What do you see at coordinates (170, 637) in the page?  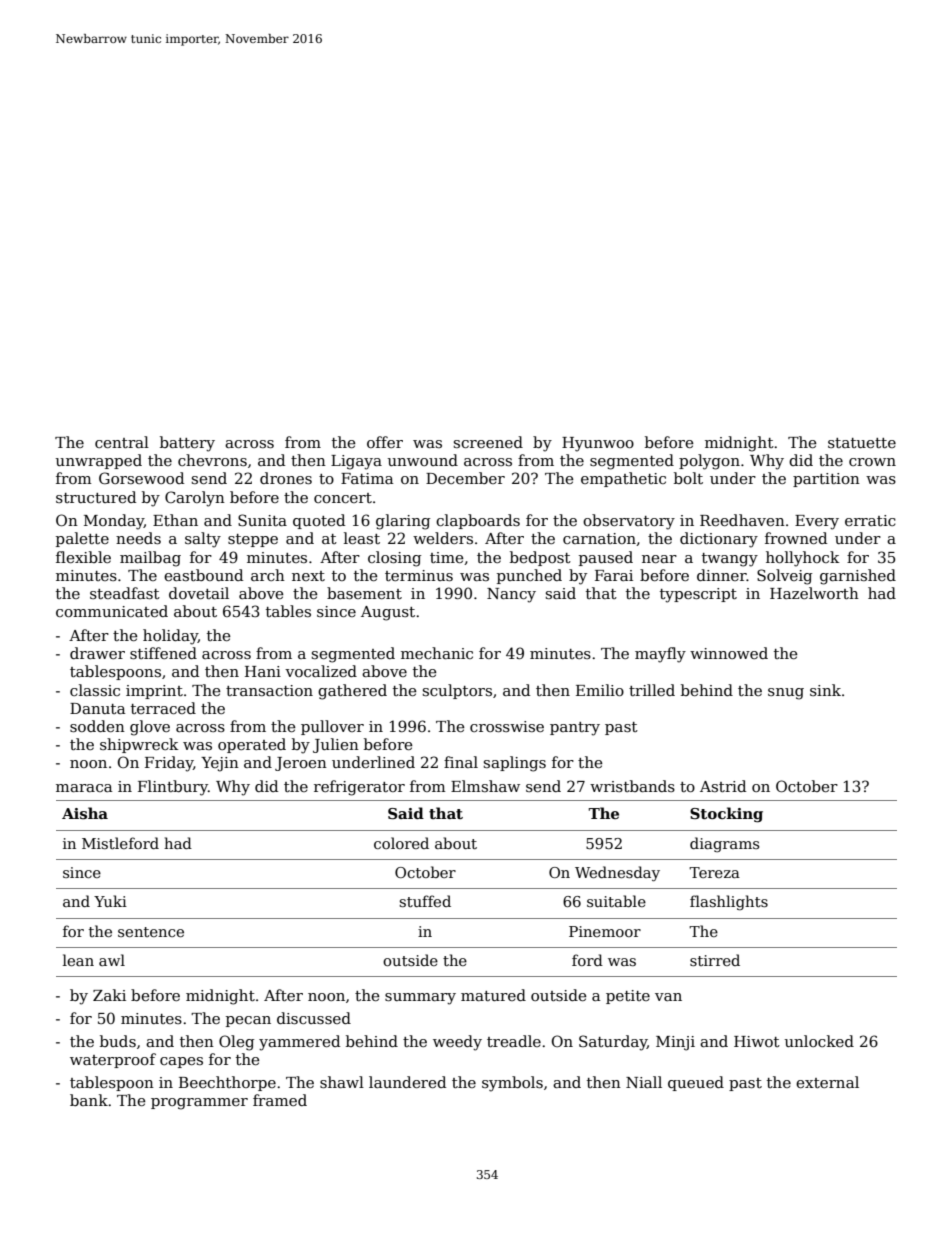 I see `holiday` at bounding box center [170, 637].
